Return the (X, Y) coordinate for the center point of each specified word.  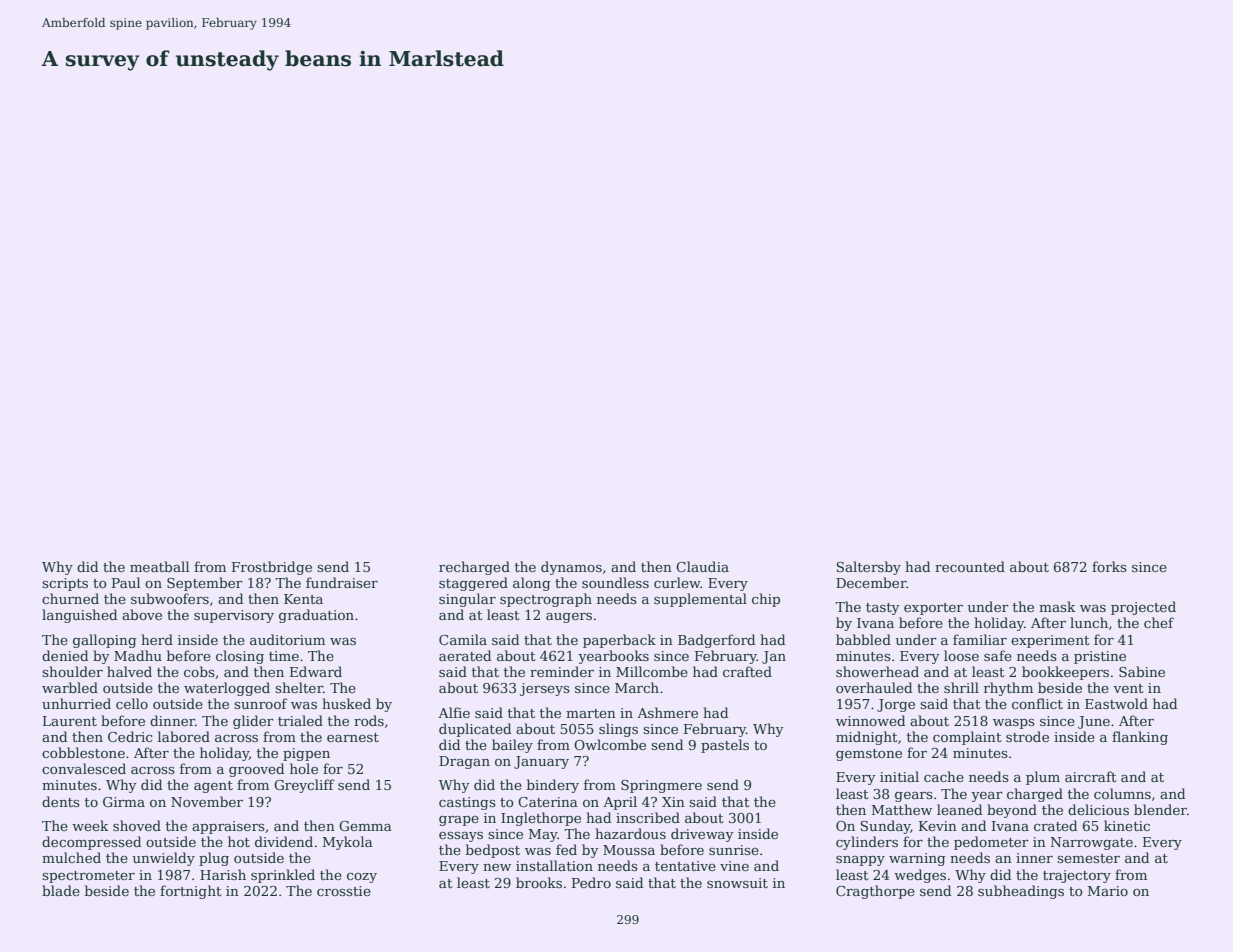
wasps (1014, 724)
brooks (539, 882)
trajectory (1077, 876)
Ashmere (667, 712)
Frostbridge (272, 568)
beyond (1012, 811)
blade (61, 890)
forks (1109, 566)
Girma (124, 802)
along (531, 584)
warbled (70, 687)
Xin (673, 802)
